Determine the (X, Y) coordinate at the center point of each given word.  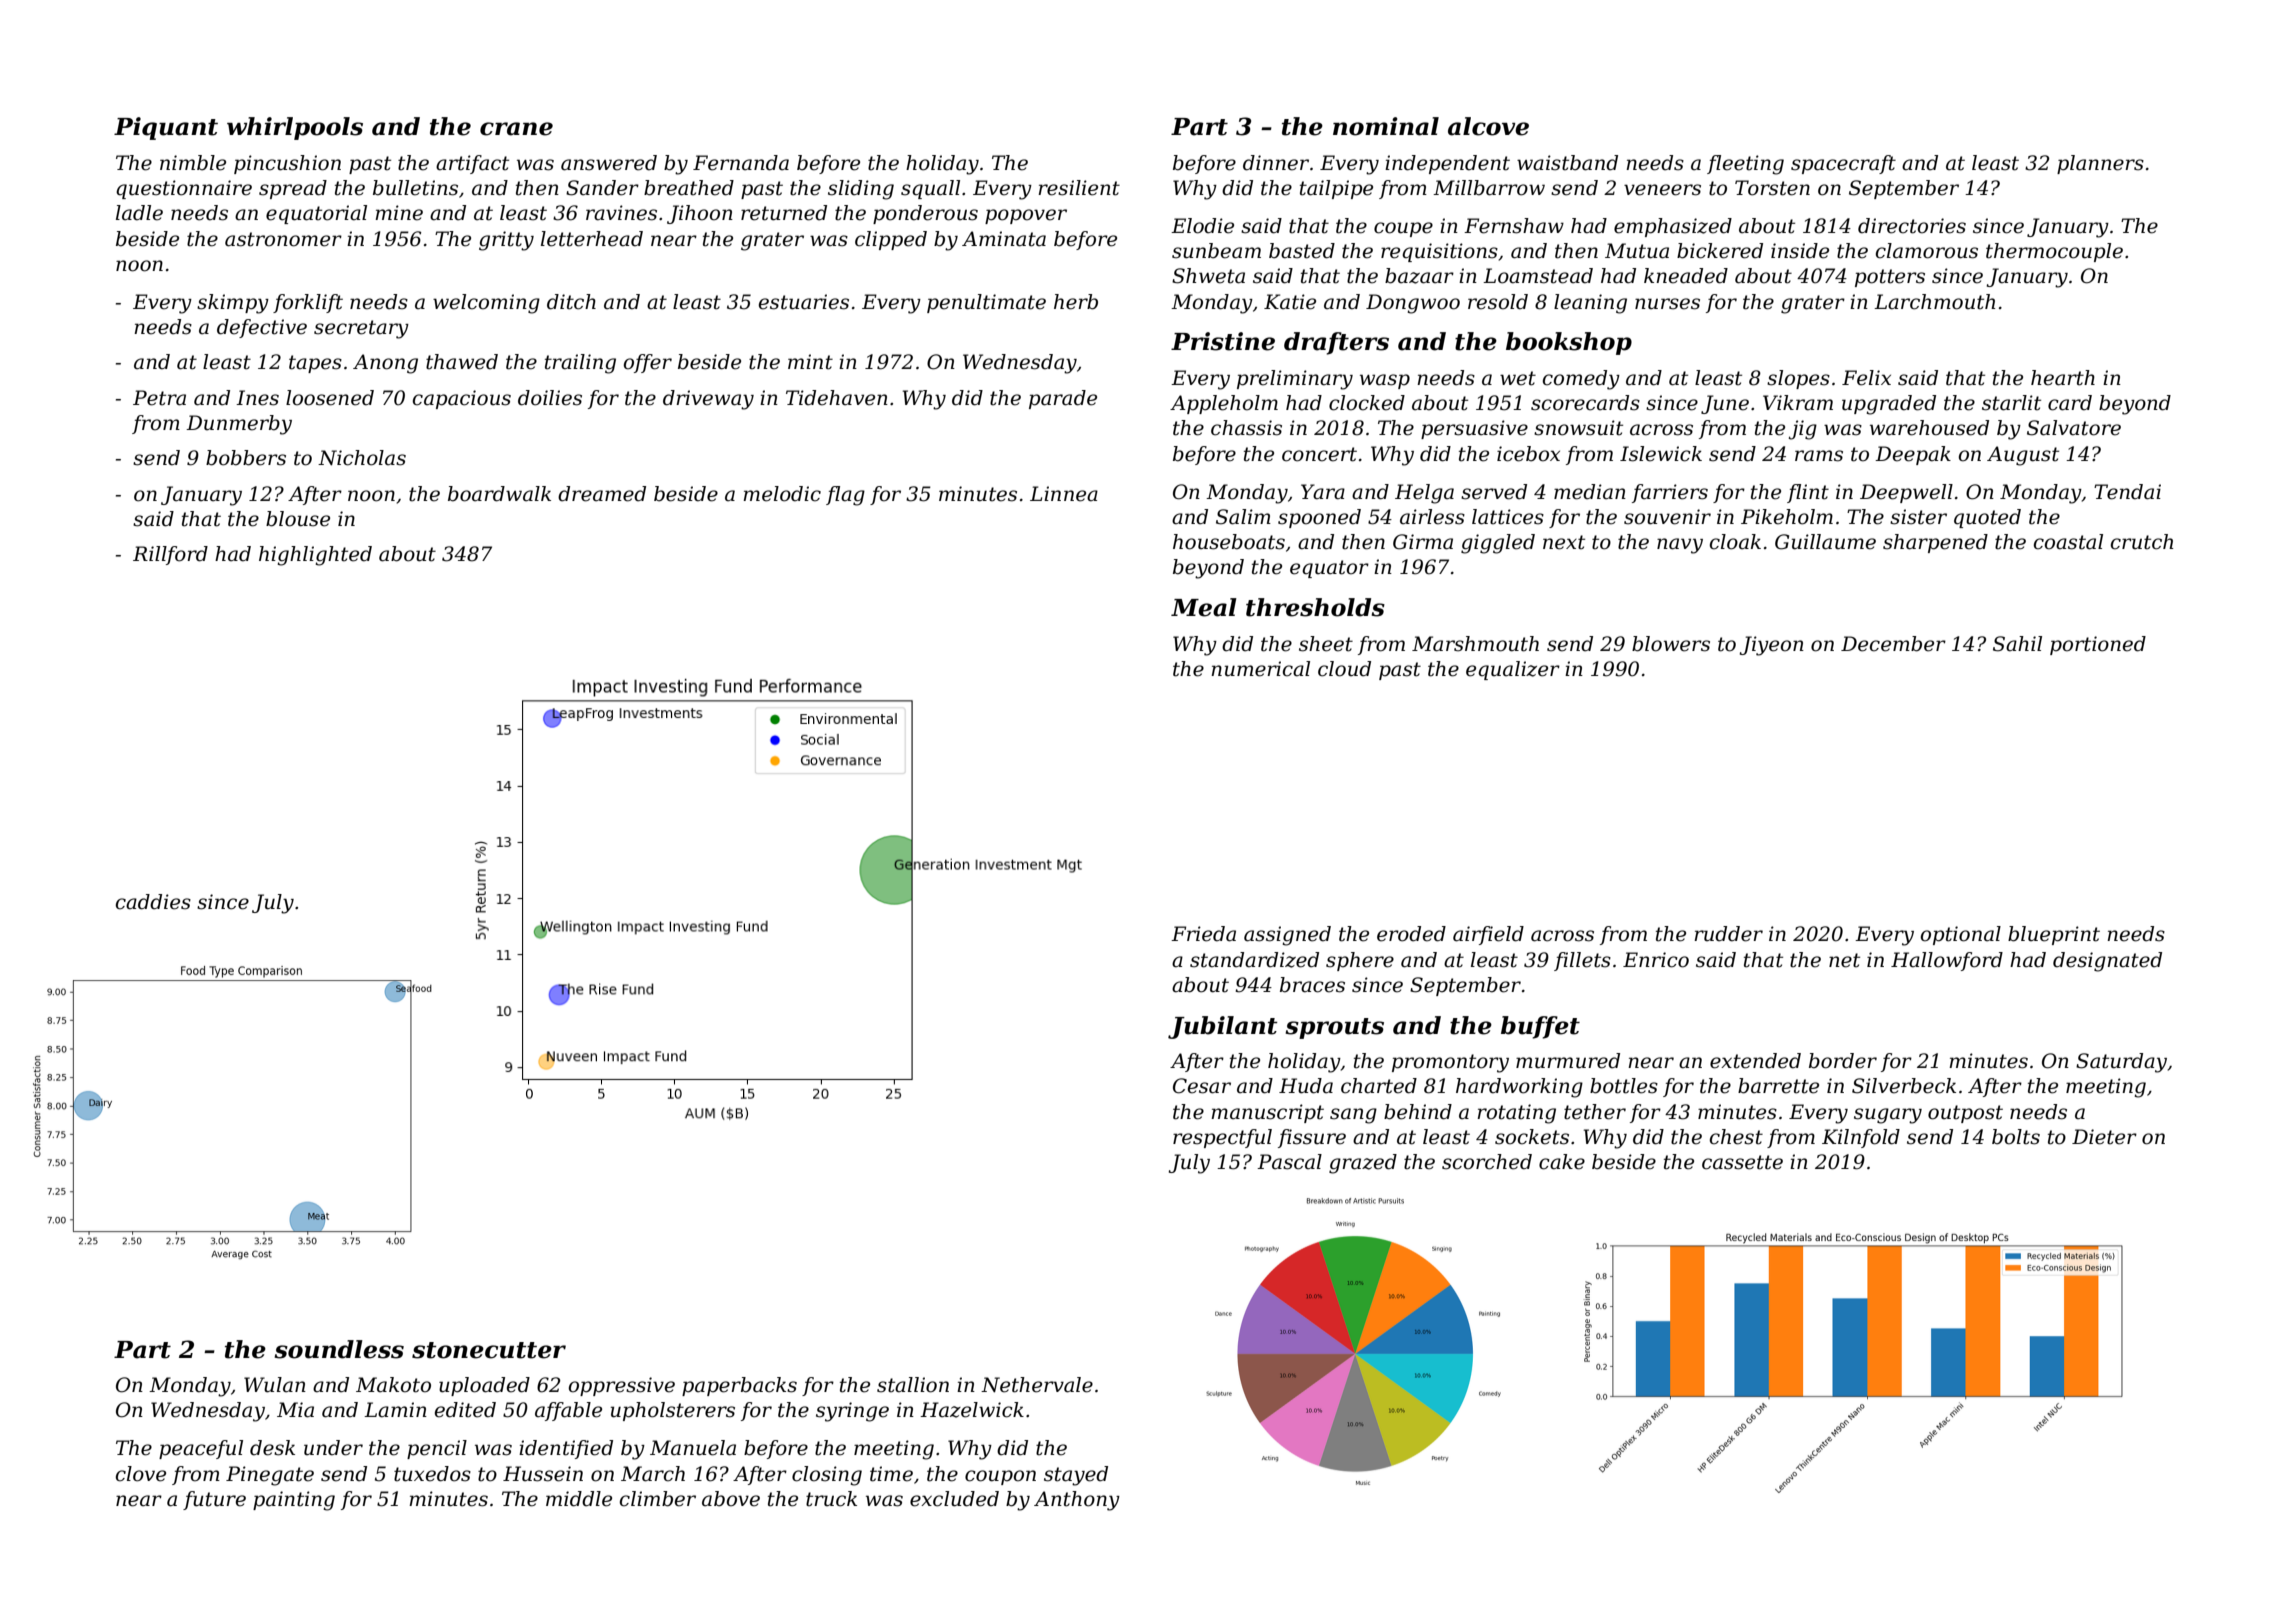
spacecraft (1843, 164)
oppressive (622, 1386)
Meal (1204, 607)
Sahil (2017, 644)
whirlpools (295, 128)
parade (1063, 399)
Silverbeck (1904, 1086)
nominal (1386, 126)
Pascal (1289, 1162)
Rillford (170, 555)
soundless (339, 1349)
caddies (153, 902)
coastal (2068, 542)
